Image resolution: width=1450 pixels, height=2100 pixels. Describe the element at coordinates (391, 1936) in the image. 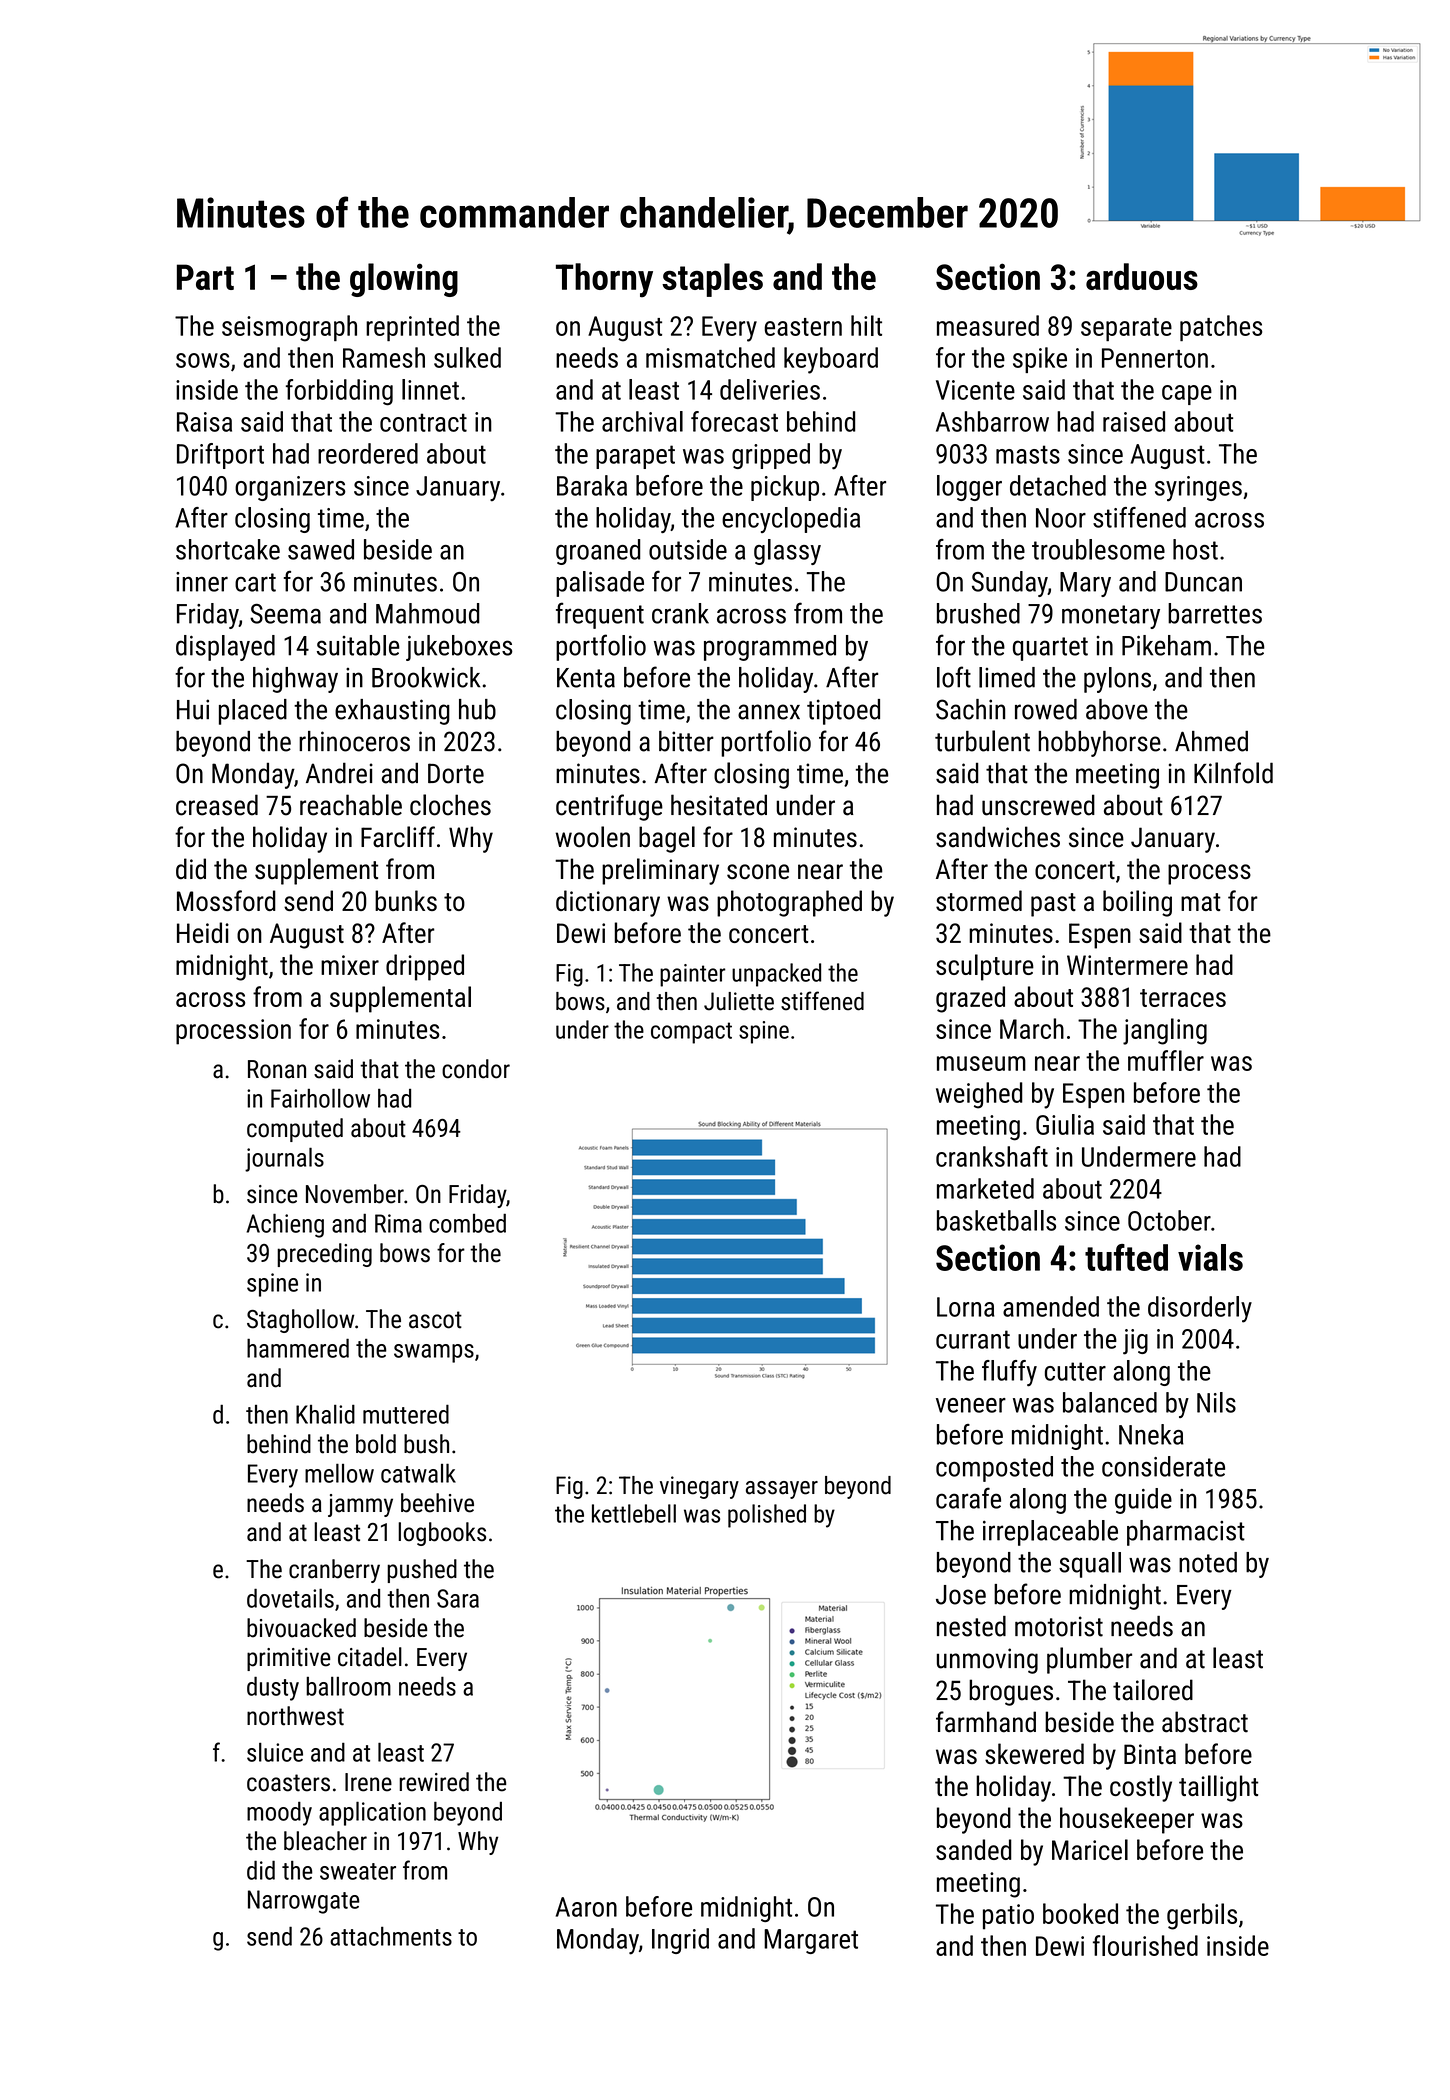

I see `attachments` at that location.
